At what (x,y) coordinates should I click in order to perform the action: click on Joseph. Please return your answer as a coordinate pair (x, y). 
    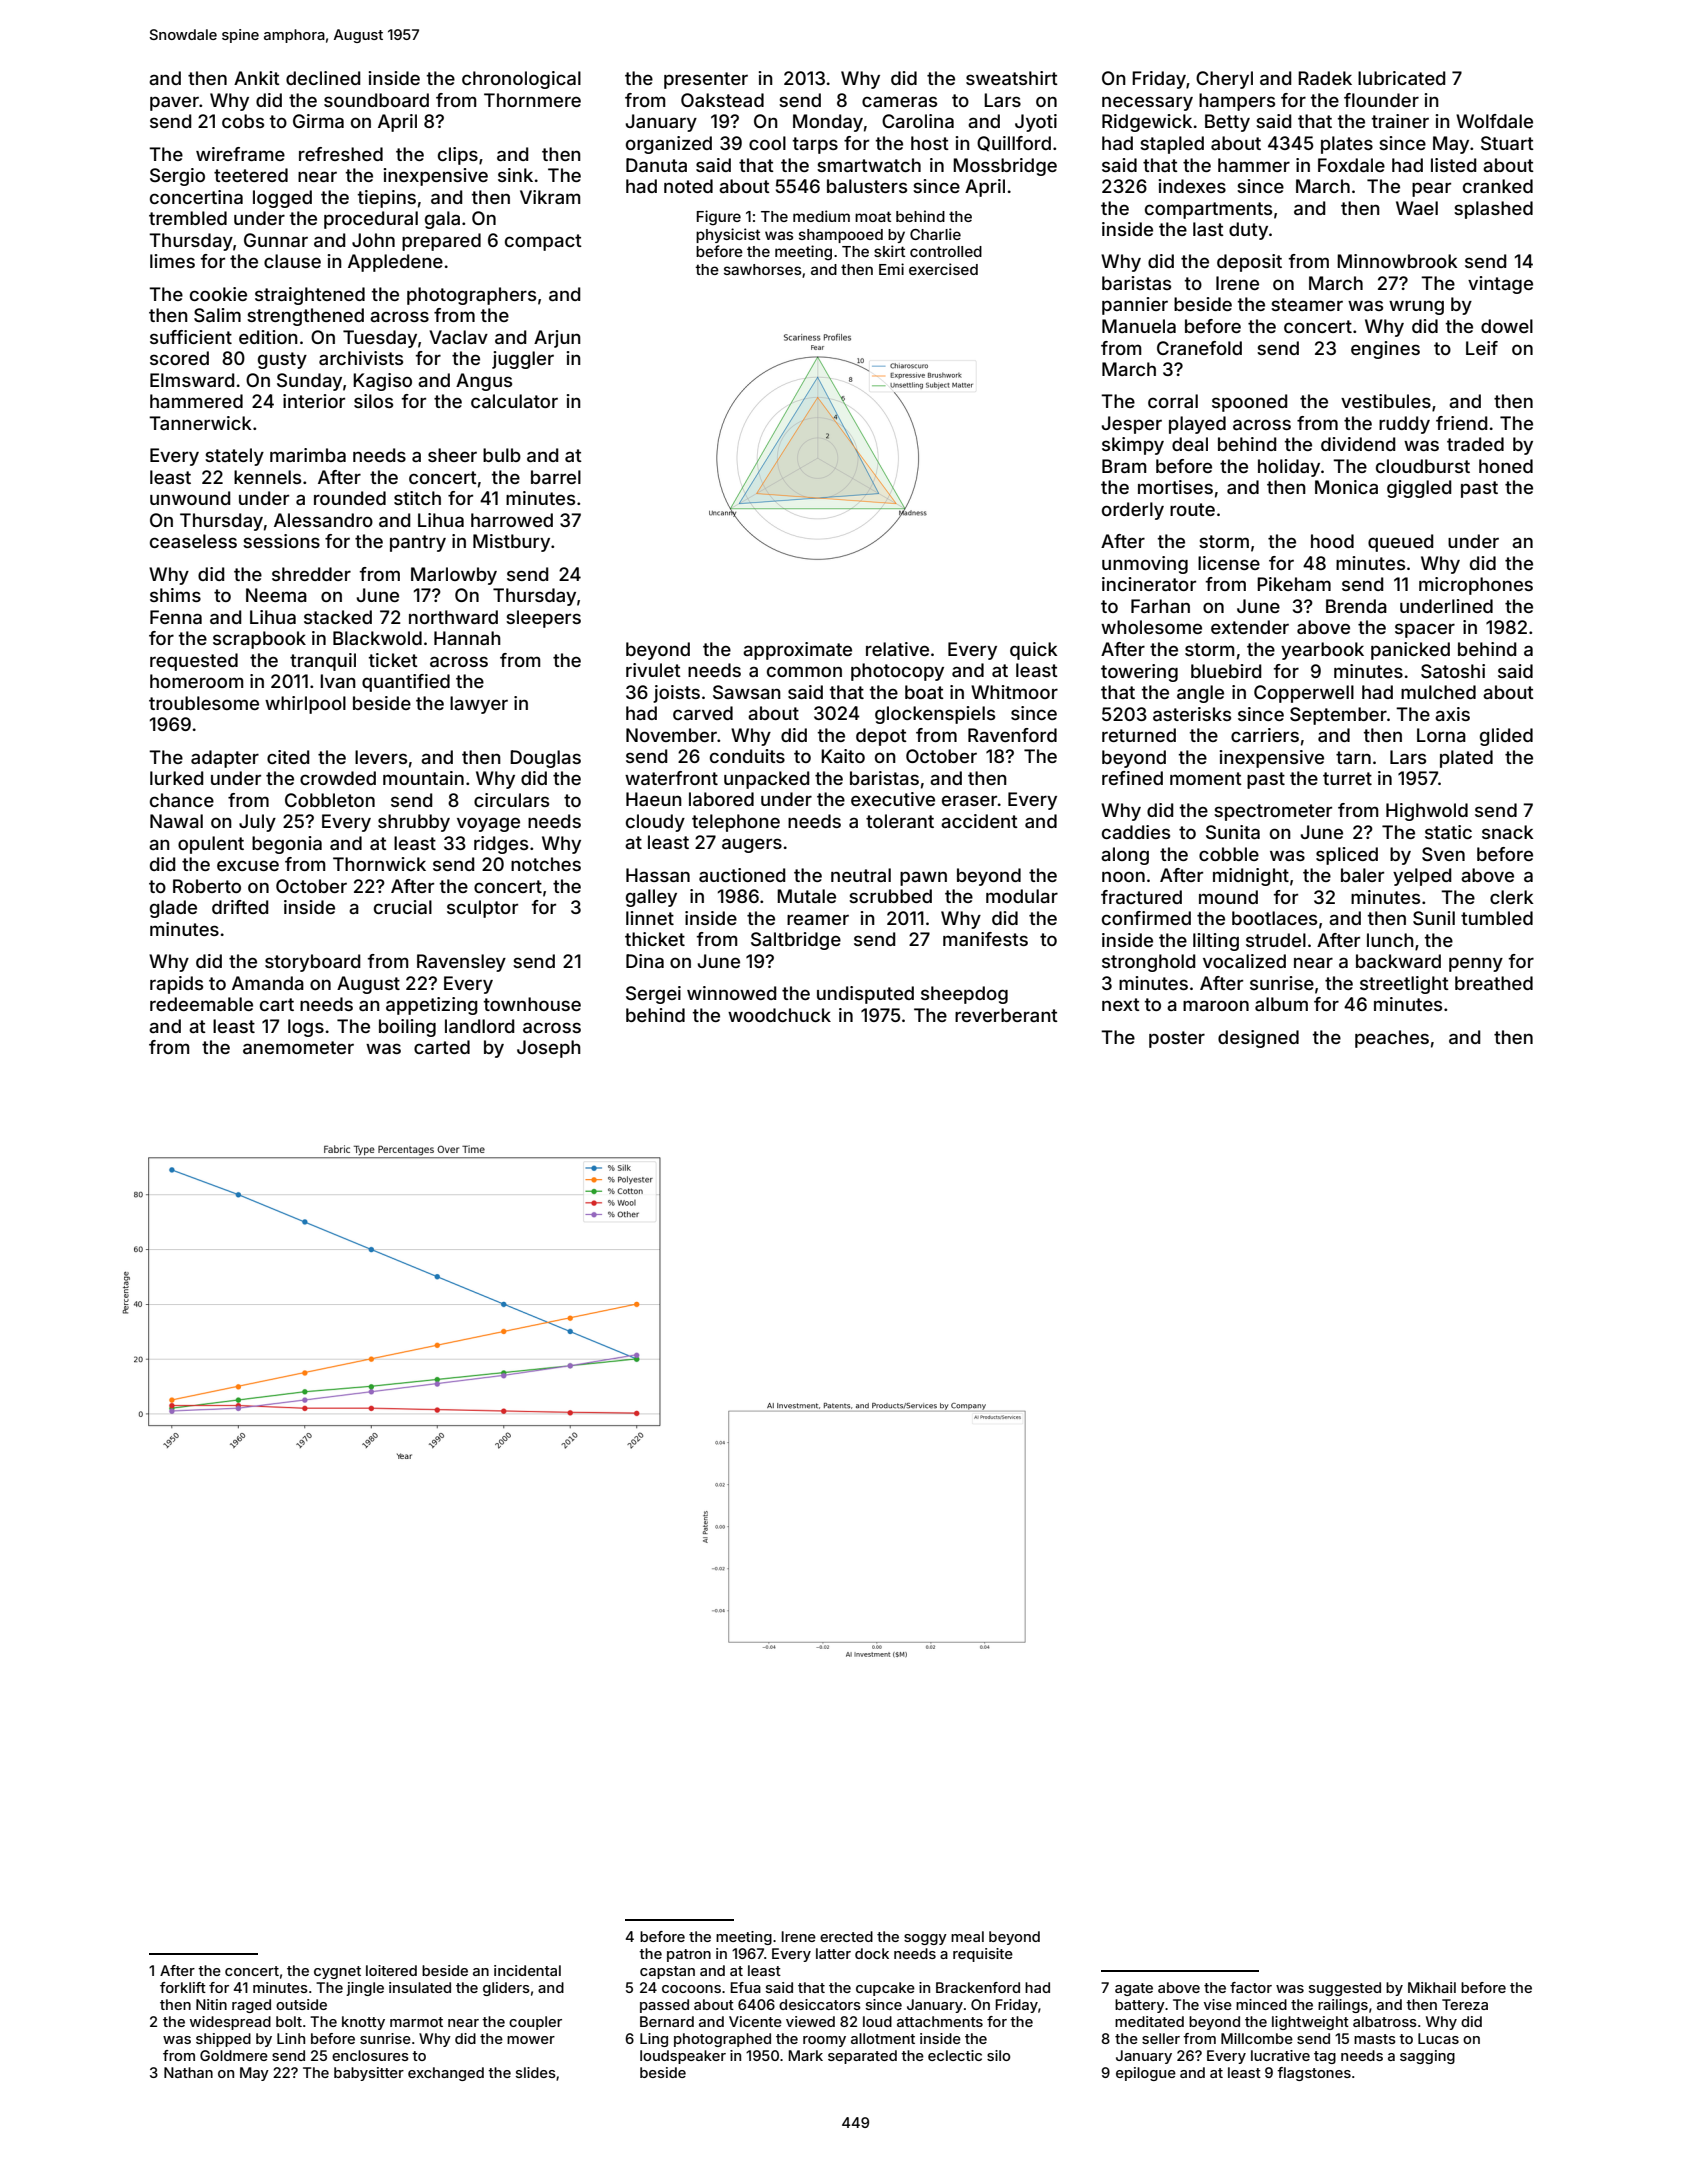
    Looking at the image, I should click on (549, 1049).
